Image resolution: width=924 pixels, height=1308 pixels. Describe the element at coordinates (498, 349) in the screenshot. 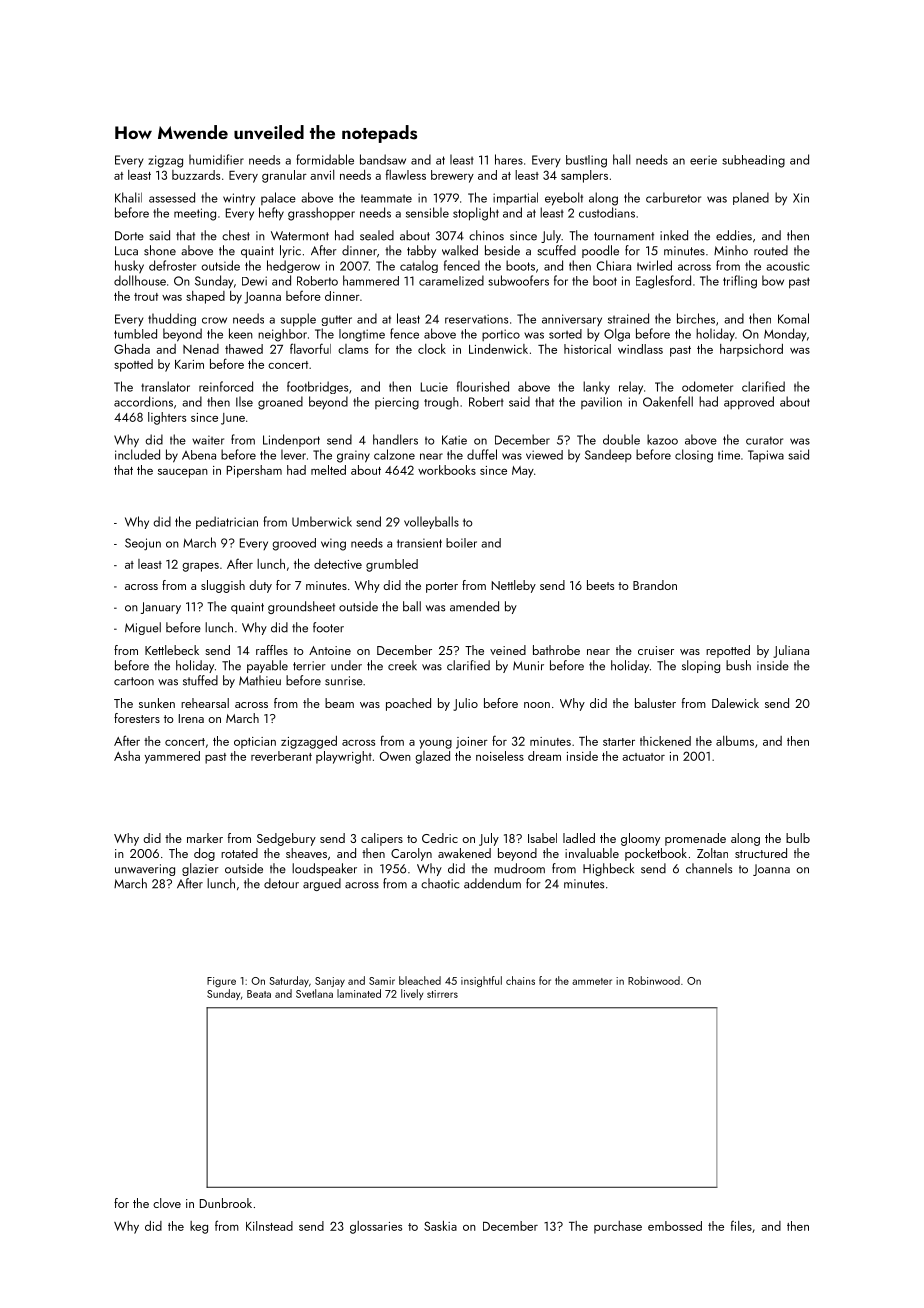

I see `Lindenwick` at that location.
